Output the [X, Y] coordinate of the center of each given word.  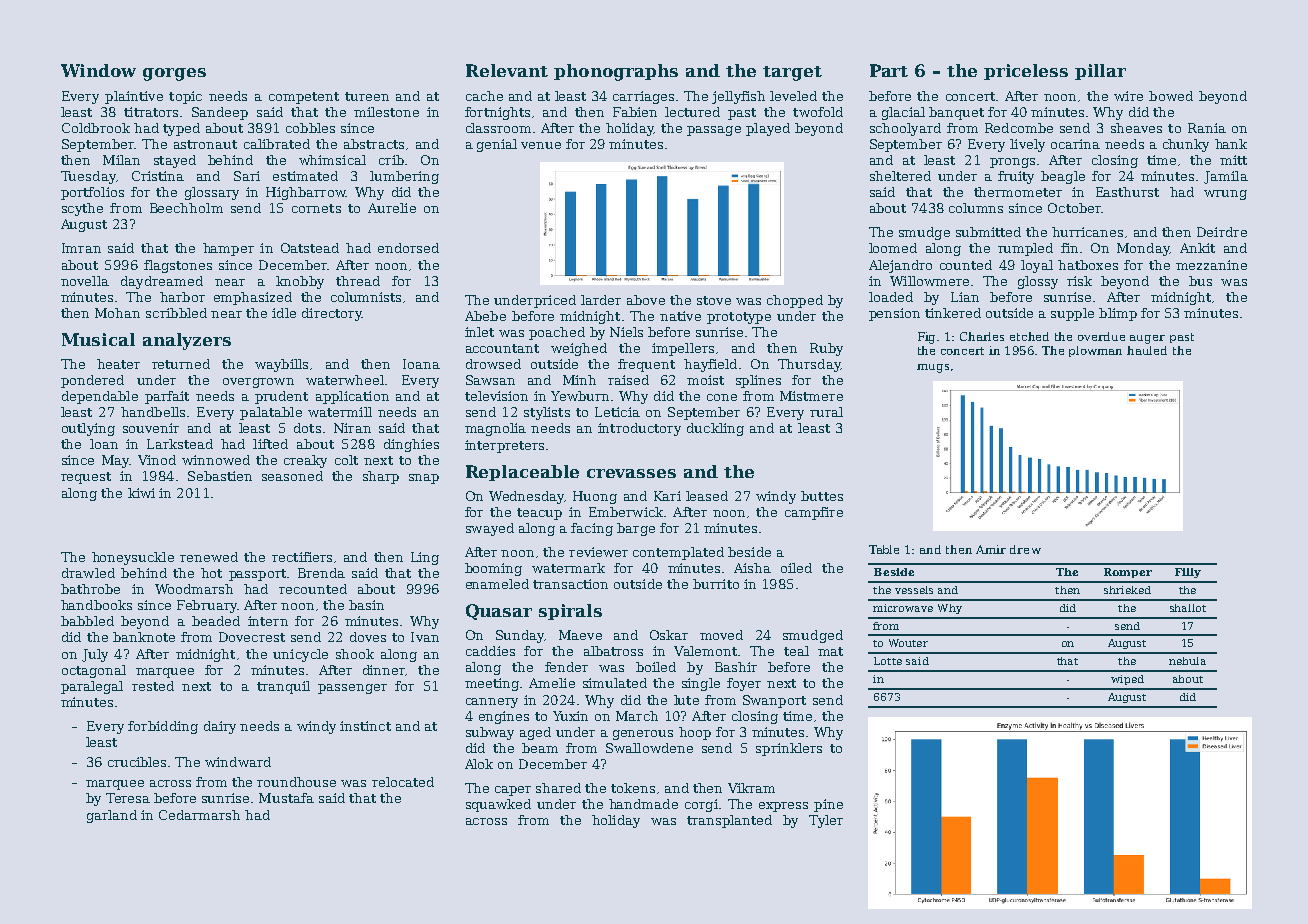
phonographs [616, 72]
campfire [814, 513]
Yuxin [570, 716]
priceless [1026, 72]
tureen [367, 96]
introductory [639, 429]
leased [707, 496]
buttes [822, 496]
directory [332, 314]
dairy [220, 727]
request [86, 478]
